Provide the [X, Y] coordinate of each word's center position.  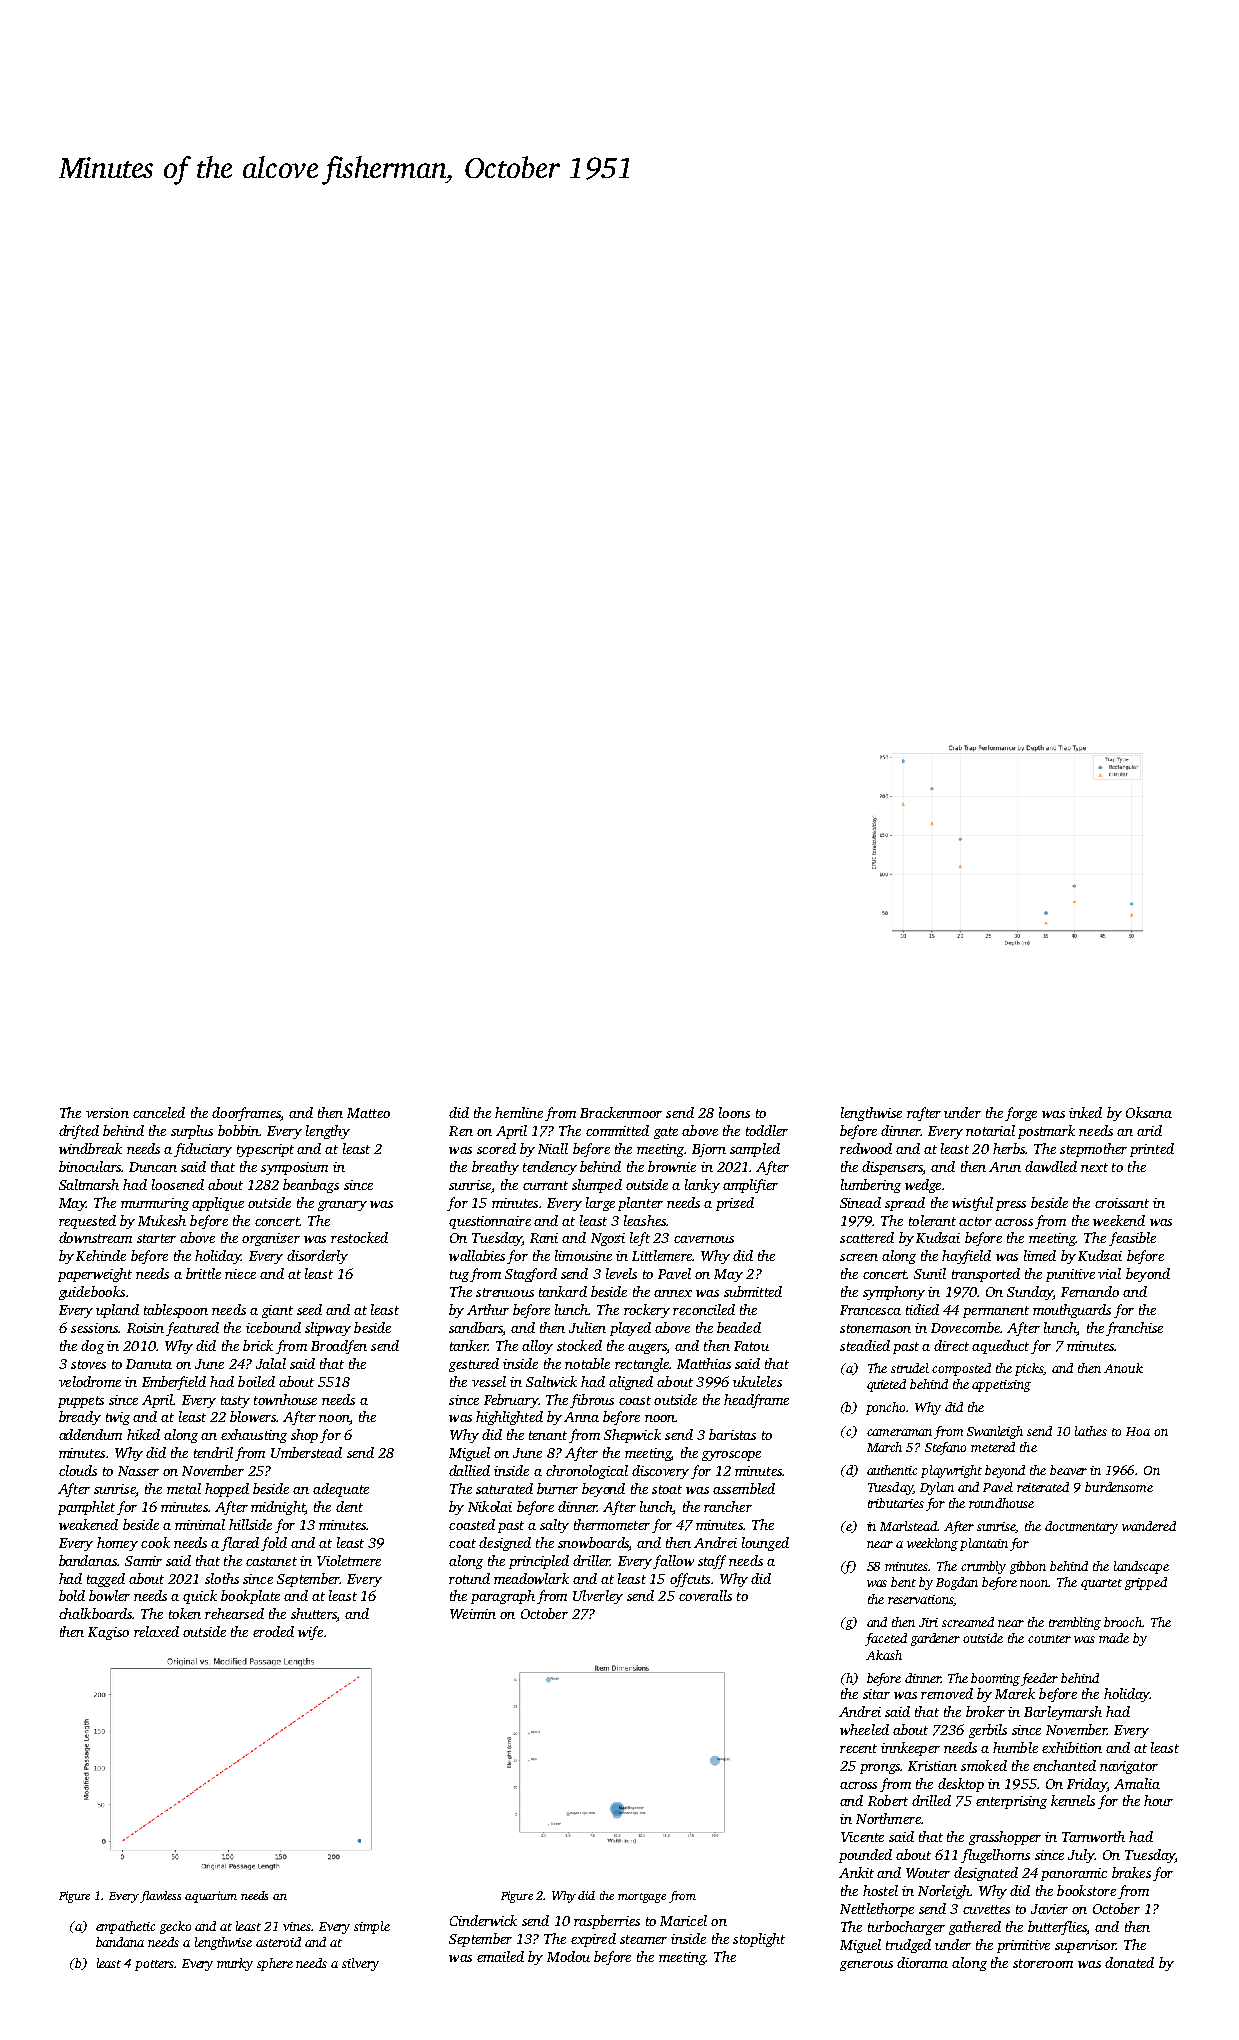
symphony [894, 1293]
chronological [587, 1472]
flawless [160, 1897]
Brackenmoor [621, 1112]
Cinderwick [483, 1920]
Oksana [1149, 1112]
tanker [469, 1345]
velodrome [90, 1381]
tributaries [896, 1503]
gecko [175, 1927]
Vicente [862, 1837]
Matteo [368, 1113]
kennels [1073, 1800]
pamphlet [86, 1508]
